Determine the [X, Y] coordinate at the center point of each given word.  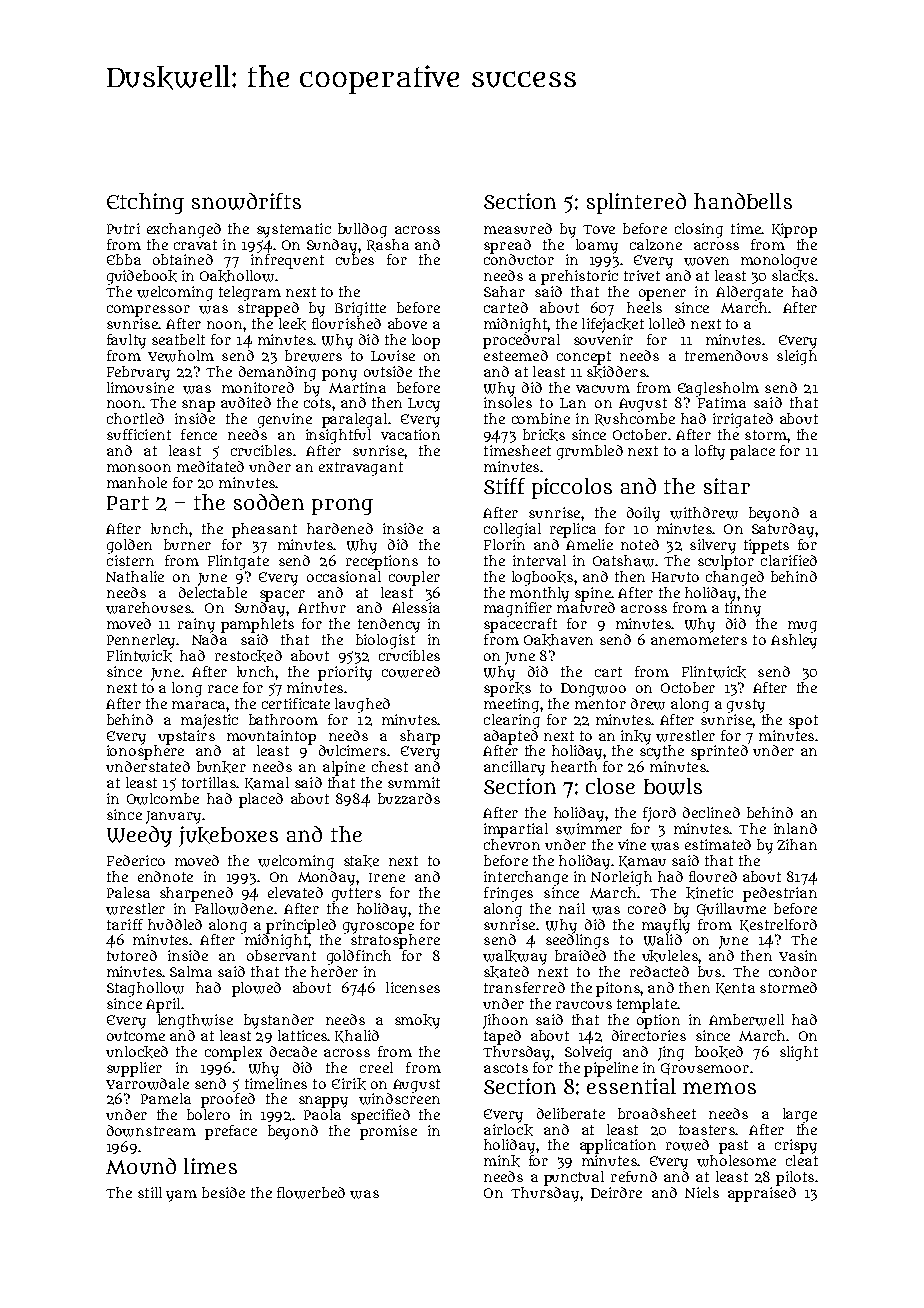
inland [795, 828]
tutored [132, 955]
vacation [410, 434]
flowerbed [311, 1193]
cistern [130, 560]
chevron [512, 844]
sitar [727, 486]
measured [518, 228]
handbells [743, 201]
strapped [268, 309]
